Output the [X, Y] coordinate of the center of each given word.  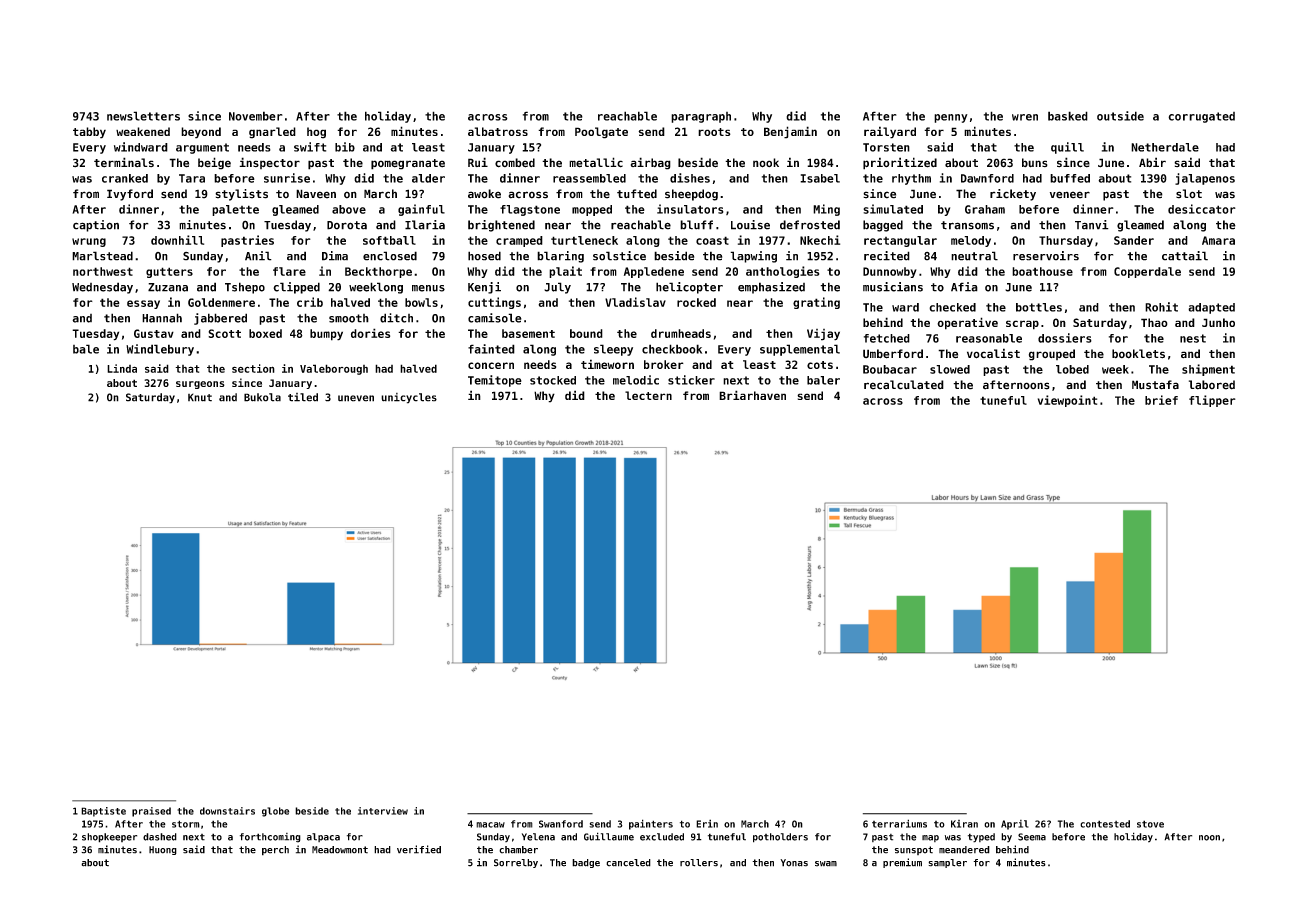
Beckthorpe [378, 272]
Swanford [561, 824]
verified [419, 849]
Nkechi [820, 240]
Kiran [964, 824]
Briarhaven [752, 395]
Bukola [262, 397]
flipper [1212, 401]
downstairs [227, 811]
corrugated [1201, 117]
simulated [893, 209]
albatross [498, 131]
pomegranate [408, 164]
